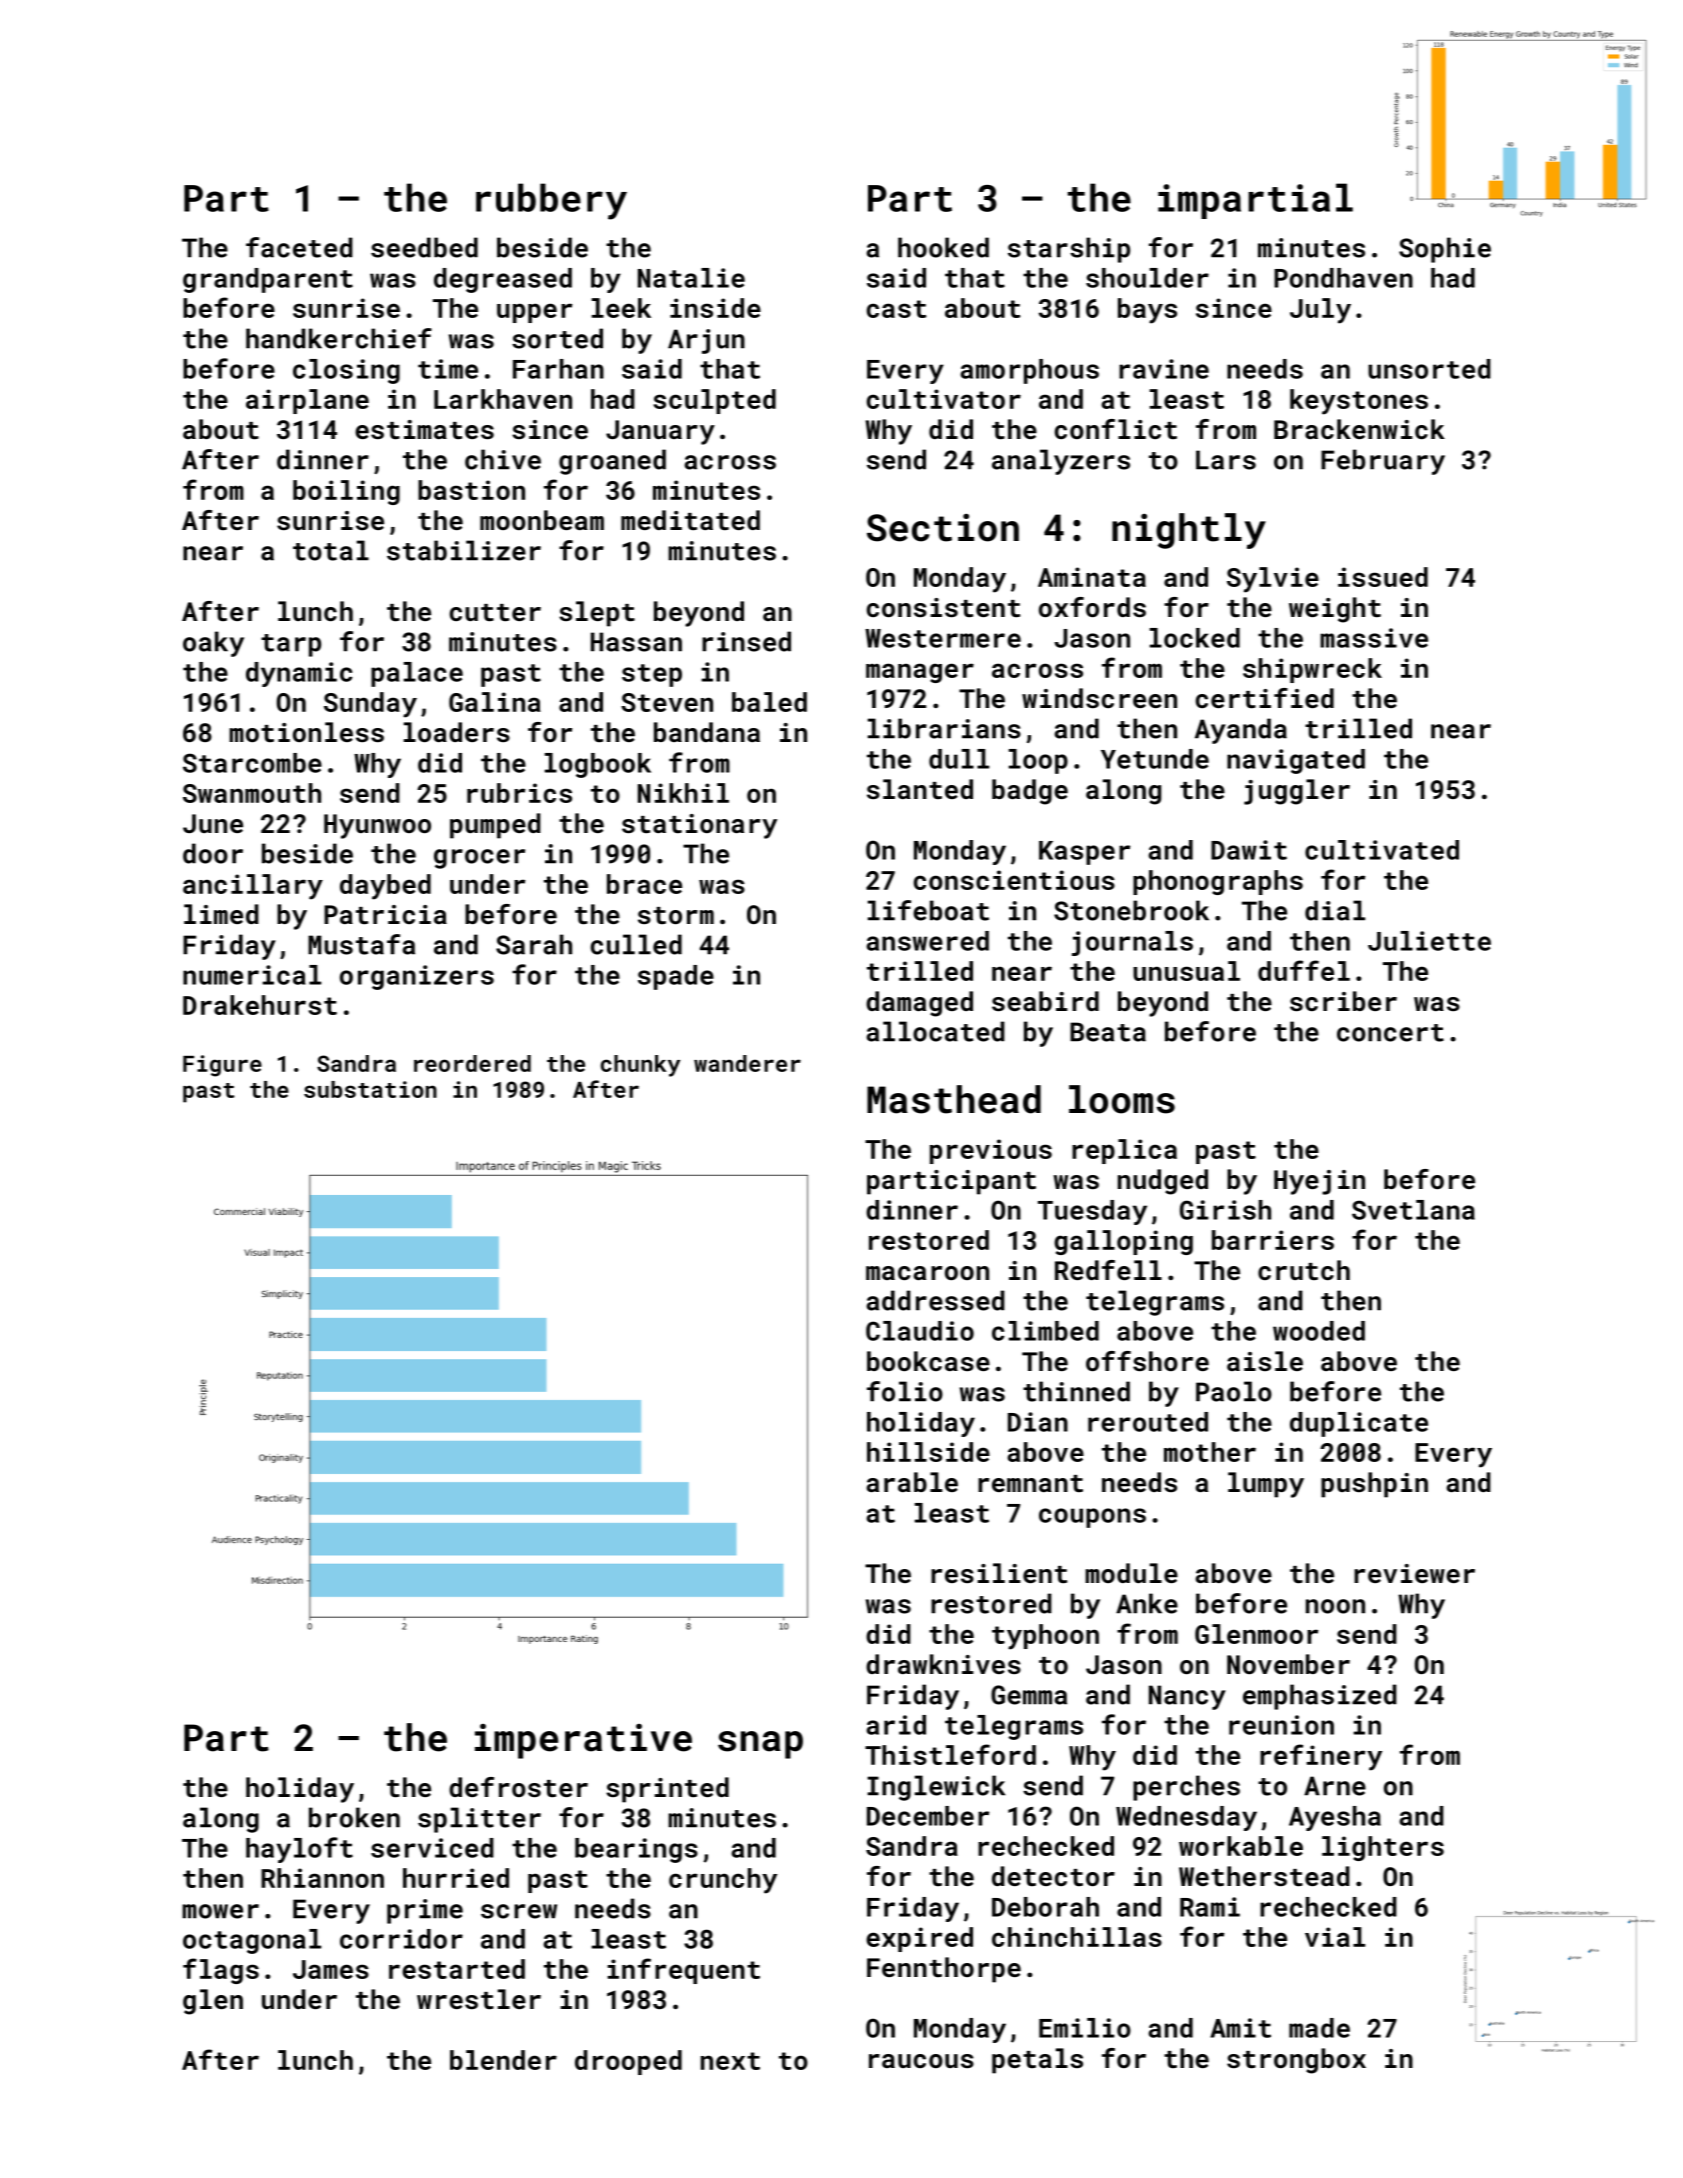 The image size is (1683, 2178). Describe the element at coordinates (558, 369) in the document. I see `Farhan` at that location.
